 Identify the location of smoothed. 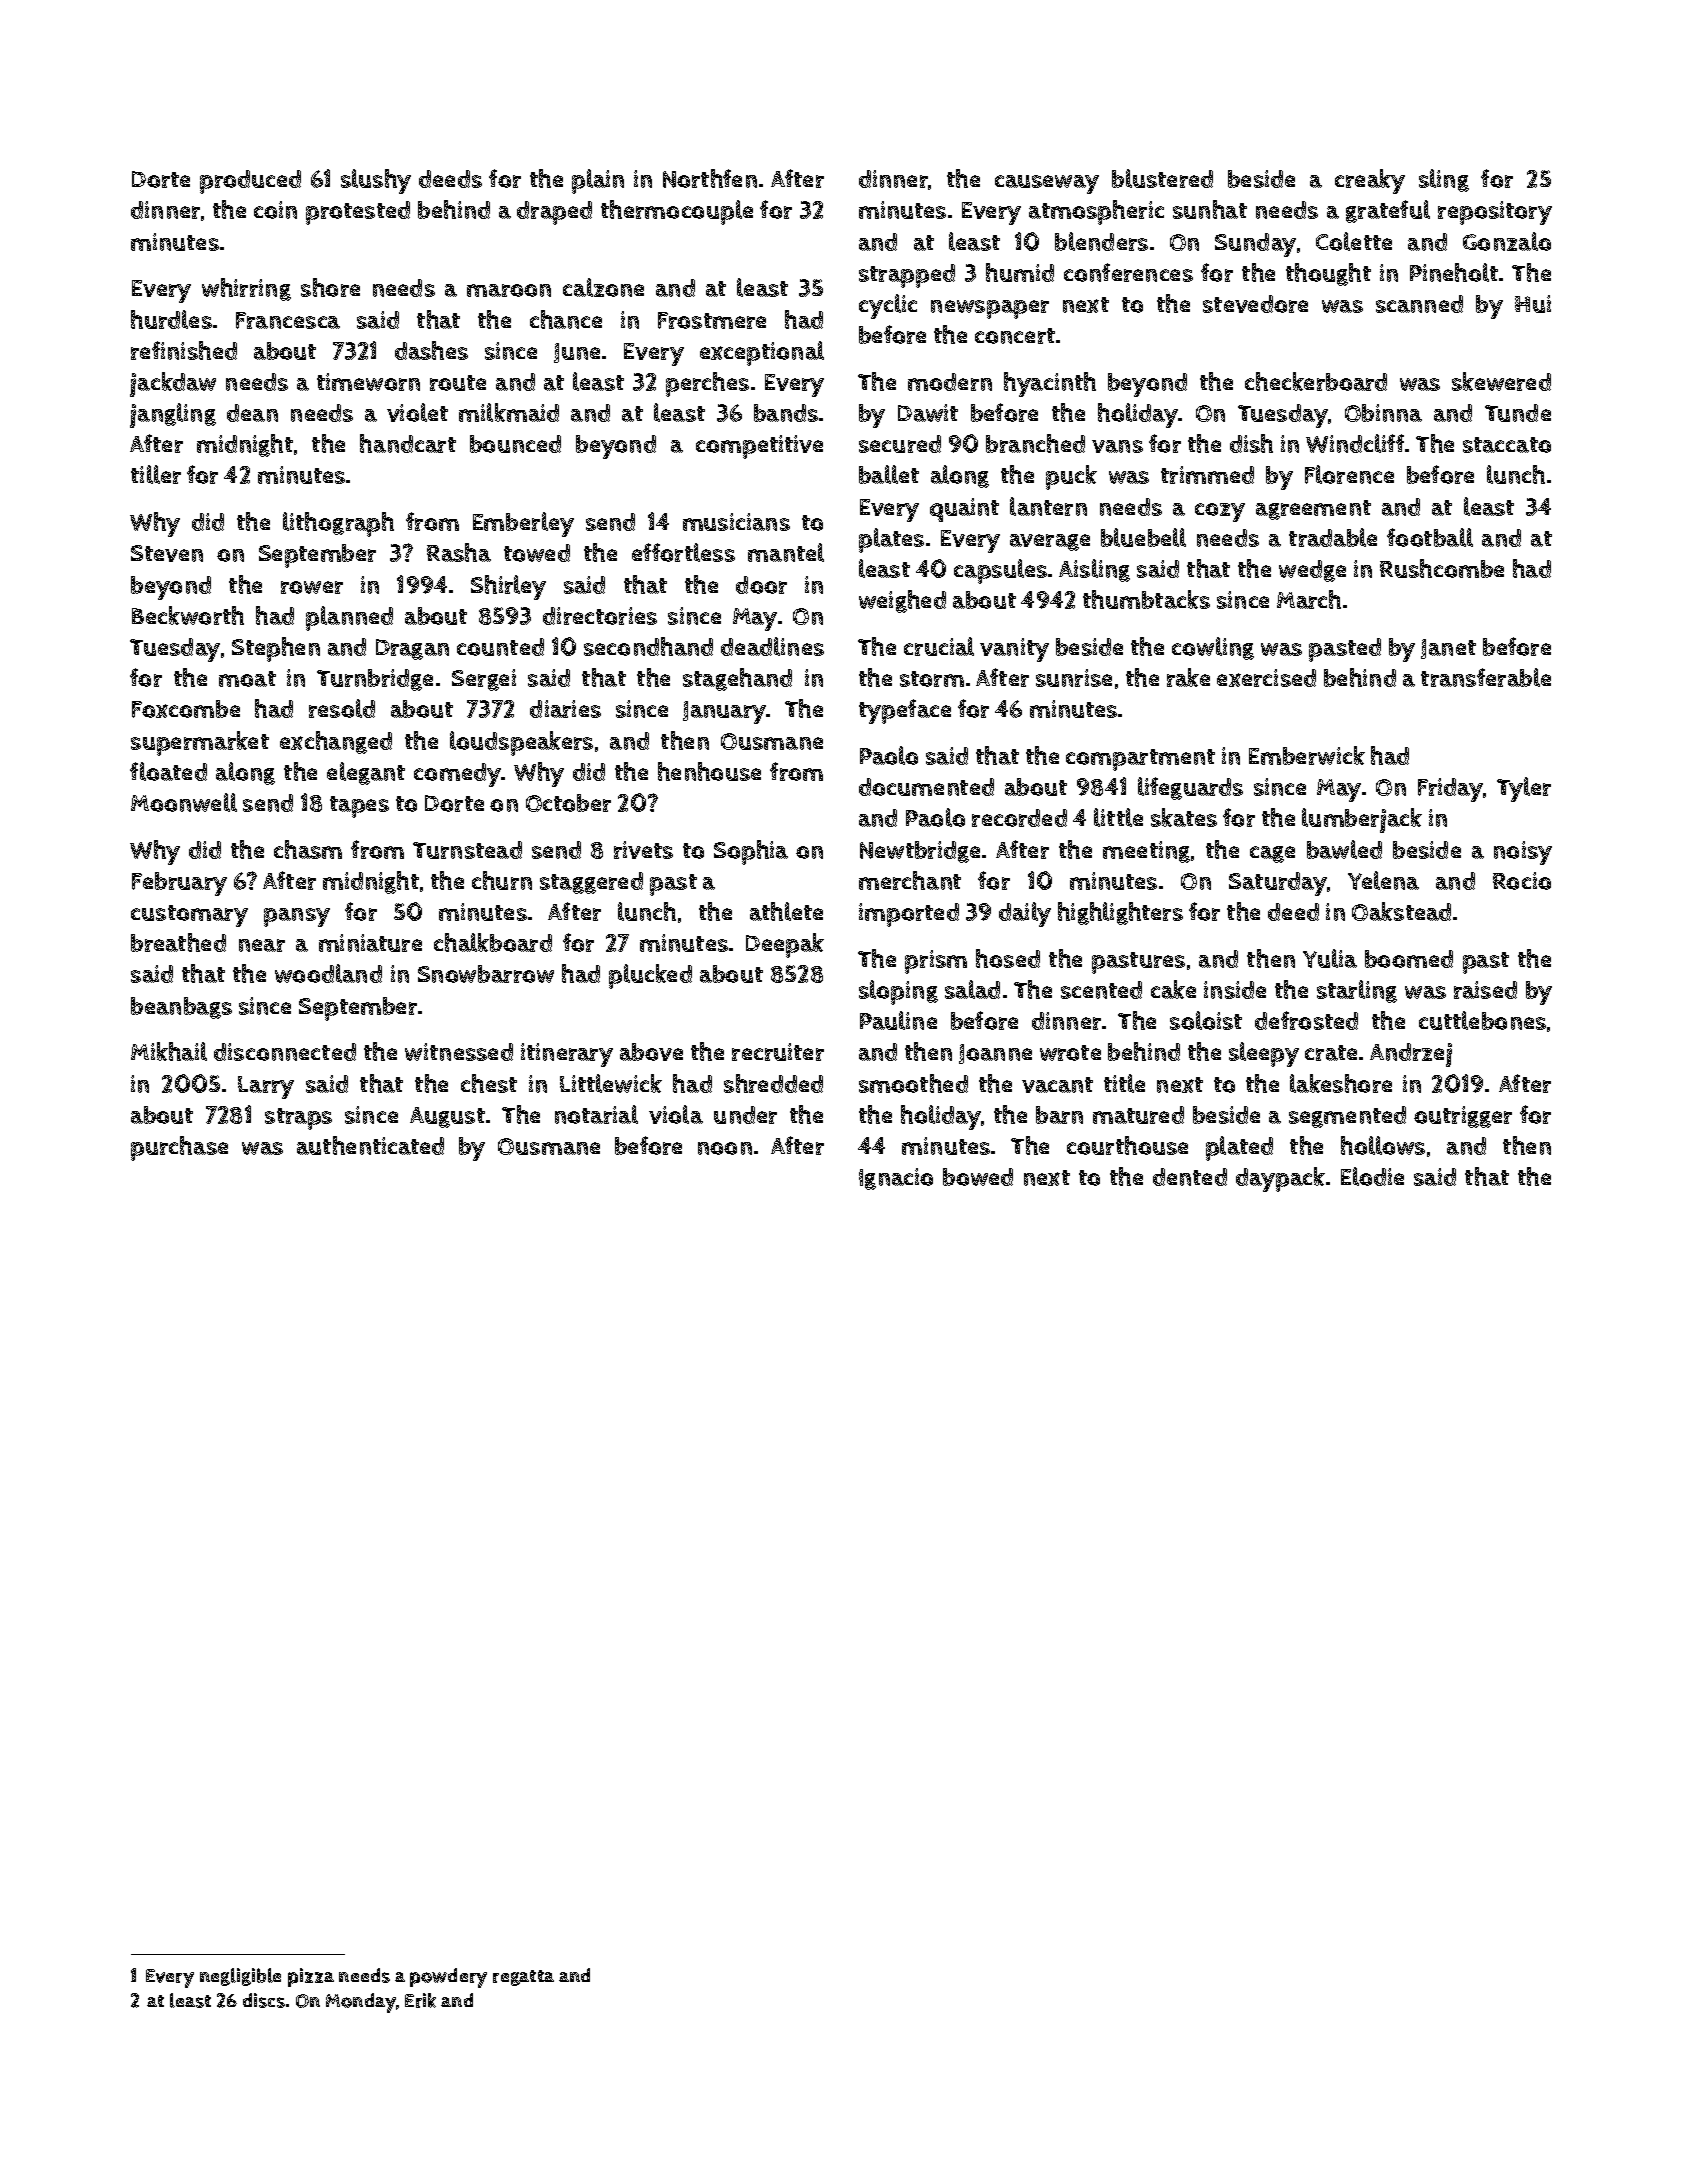
(913, 1083).
